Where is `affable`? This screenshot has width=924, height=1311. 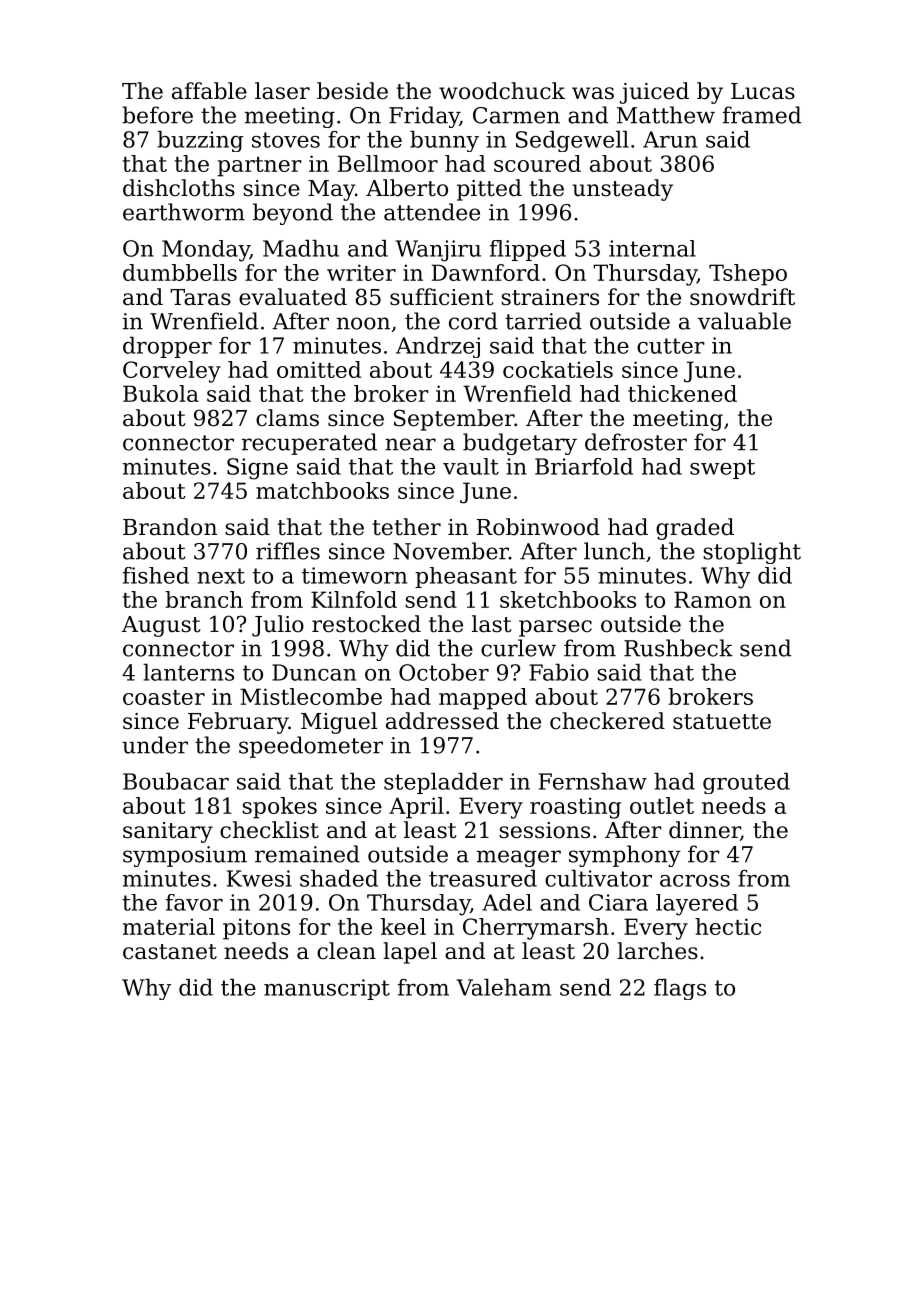
affable is located at coordinates (209, 91).
